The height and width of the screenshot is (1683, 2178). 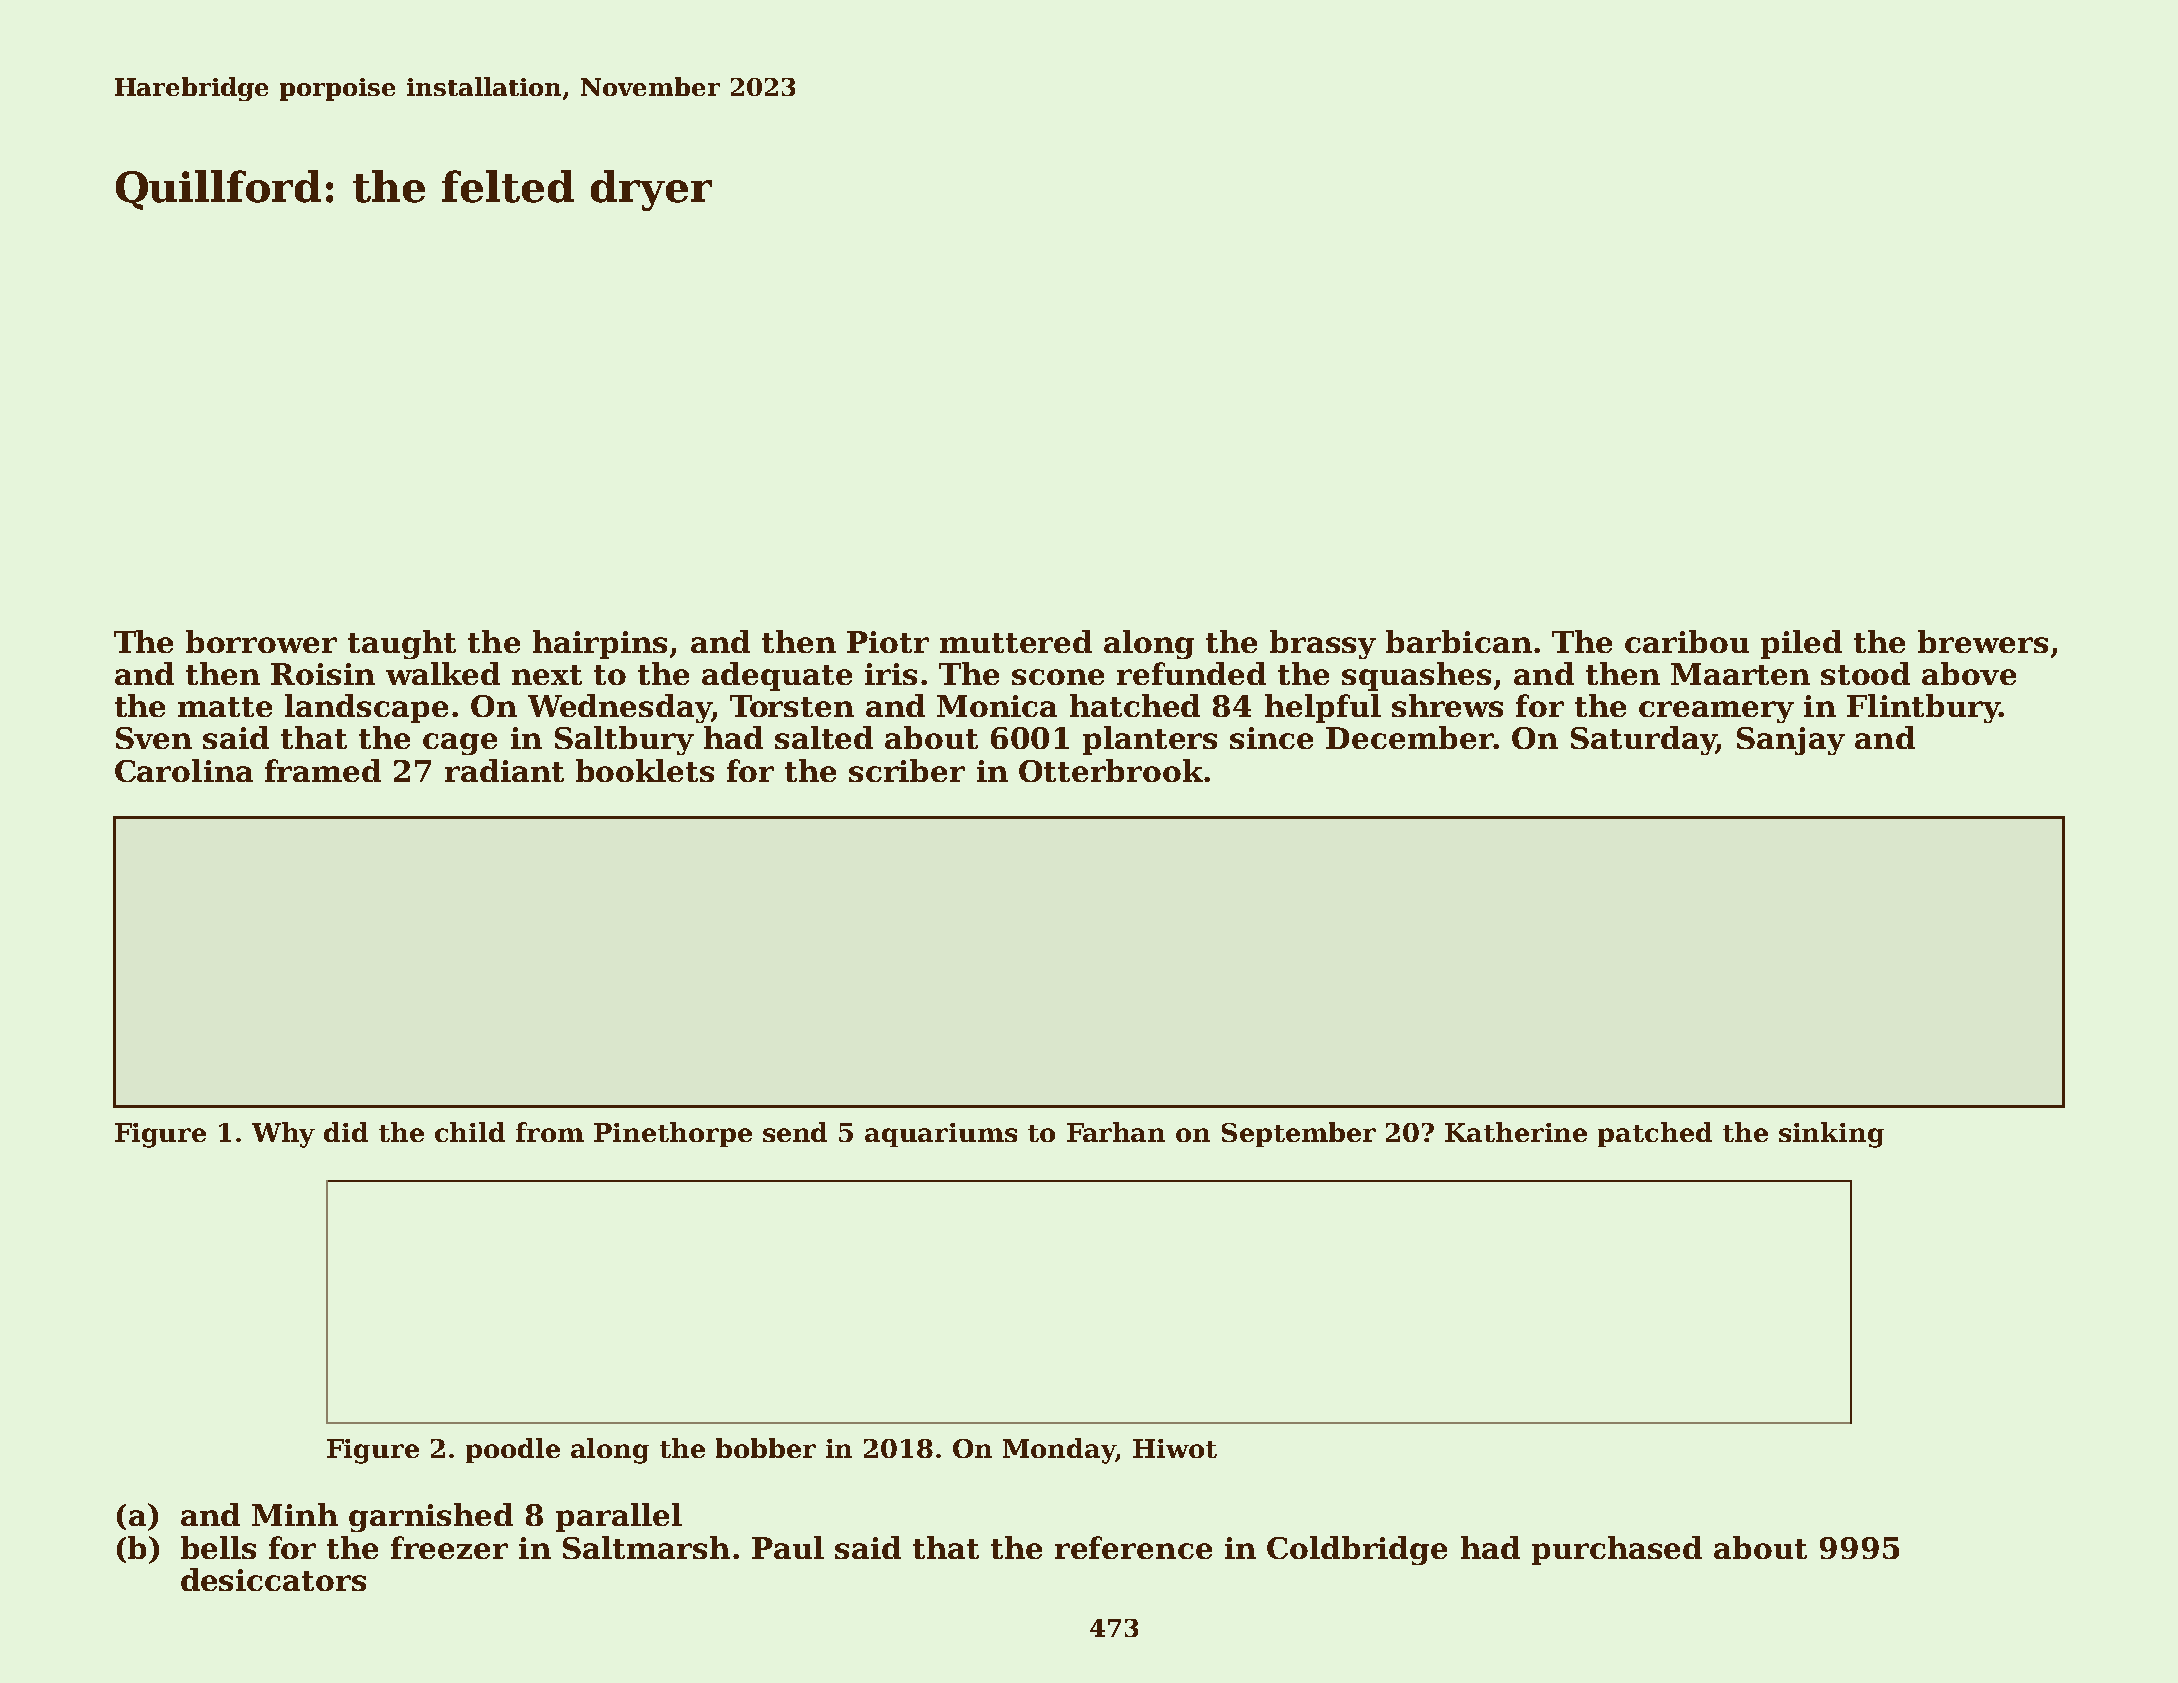 I want to click on scriber, so click(x=907, y=770).
